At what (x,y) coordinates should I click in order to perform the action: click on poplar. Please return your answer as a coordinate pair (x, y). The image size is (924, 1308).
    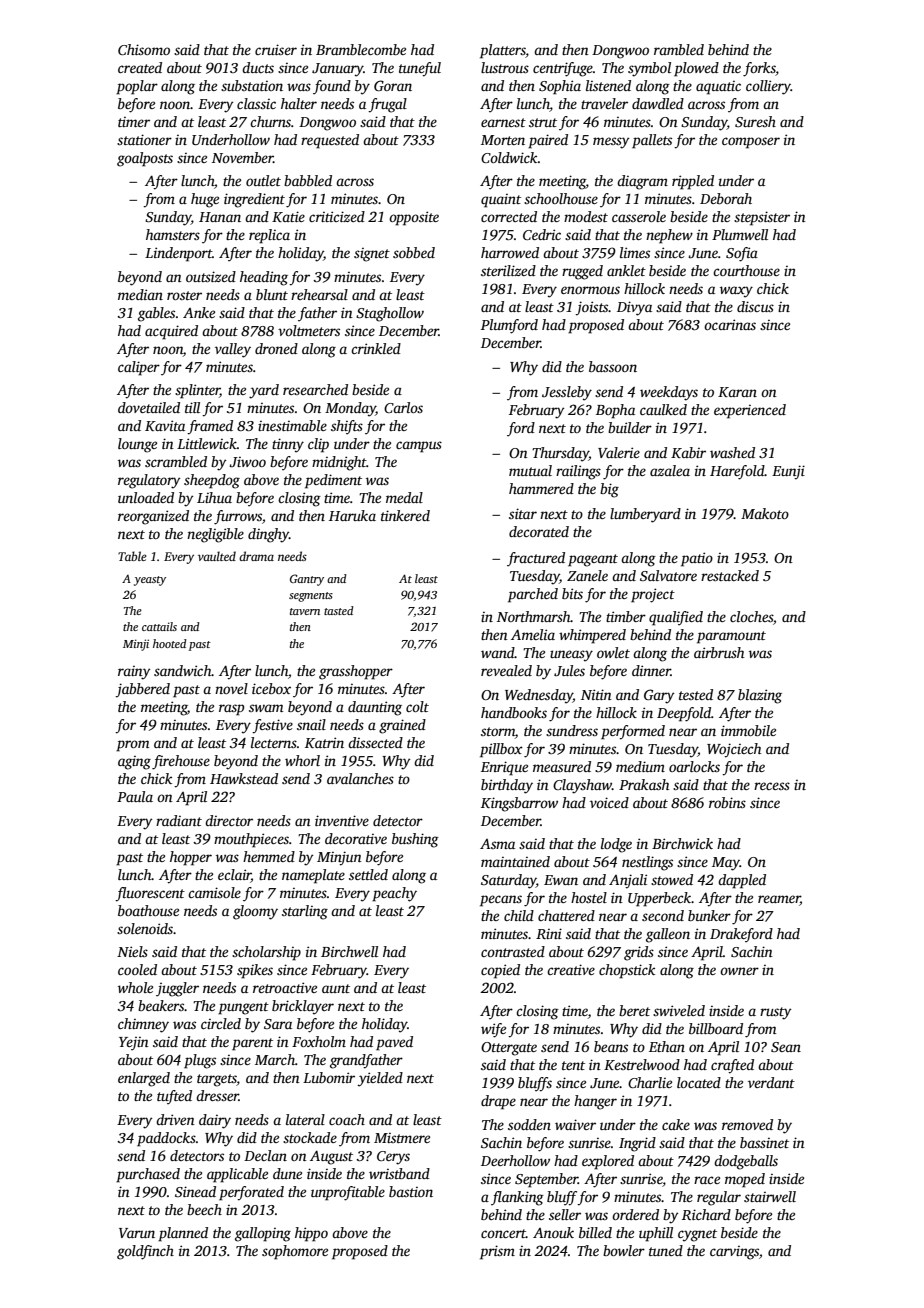
    Looking at the image, I should click on (137, 87).
